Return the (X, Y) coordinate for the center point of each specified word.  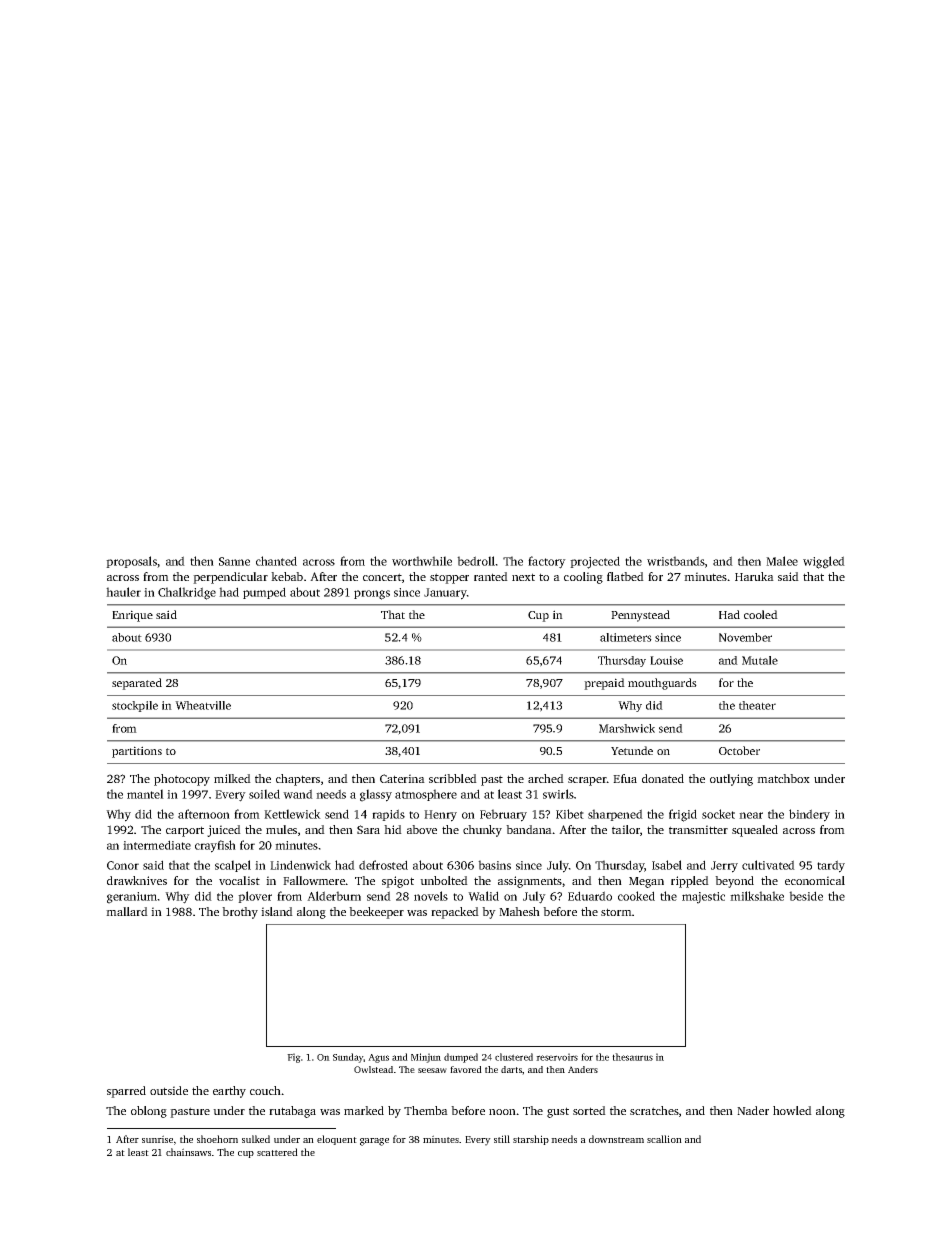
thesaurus (632, 1057)
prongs (372, 595)
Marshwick (627, 728)
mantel (145, 794)
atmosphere (426, 795)
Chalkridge (187, 593)
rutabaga (292, 1112)
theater (757, 705)
